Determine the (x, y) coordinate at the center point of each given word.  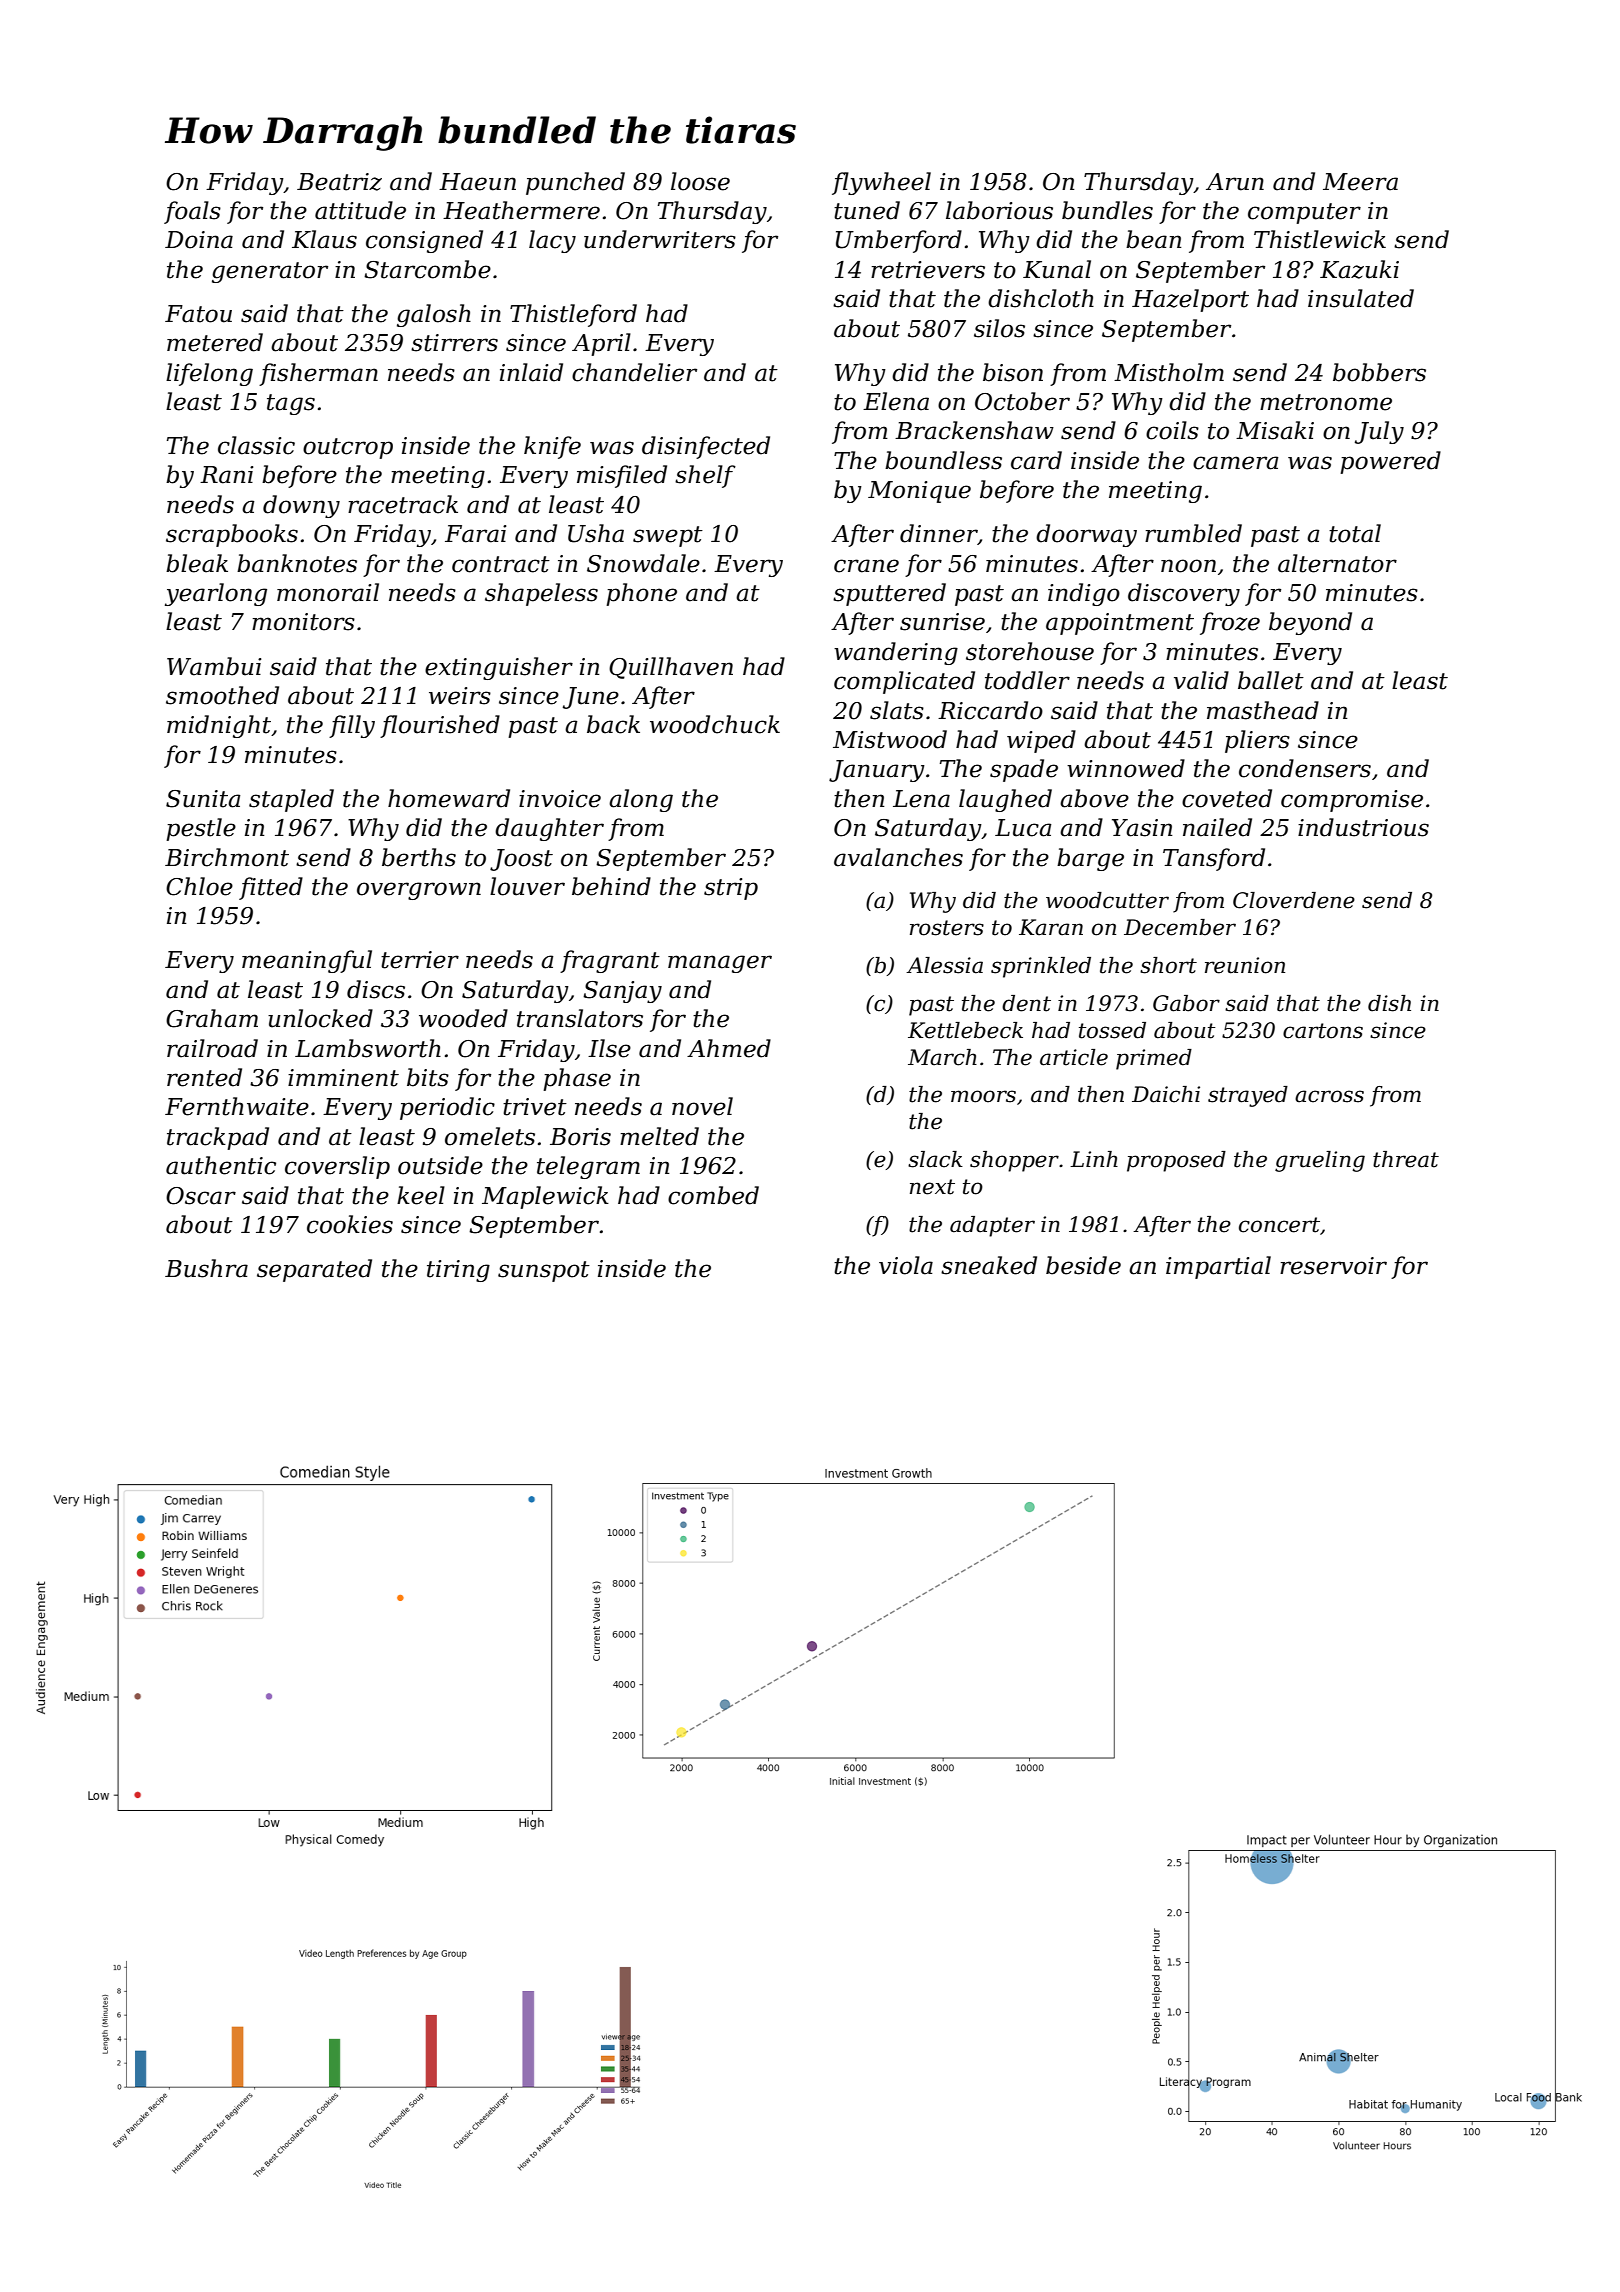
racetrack (403, 504)
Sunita (203, 799)
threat (1406, 1159)
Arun (1235, 182)
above (1094, 798)
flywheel (881, 183)
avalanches (898, 857)
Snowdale (643, 563)
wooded (463, 1018)
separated (314, 1270)
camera (1235, 463)
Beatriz (339, 182)
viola (906, 1265)
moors (983, 1096)
